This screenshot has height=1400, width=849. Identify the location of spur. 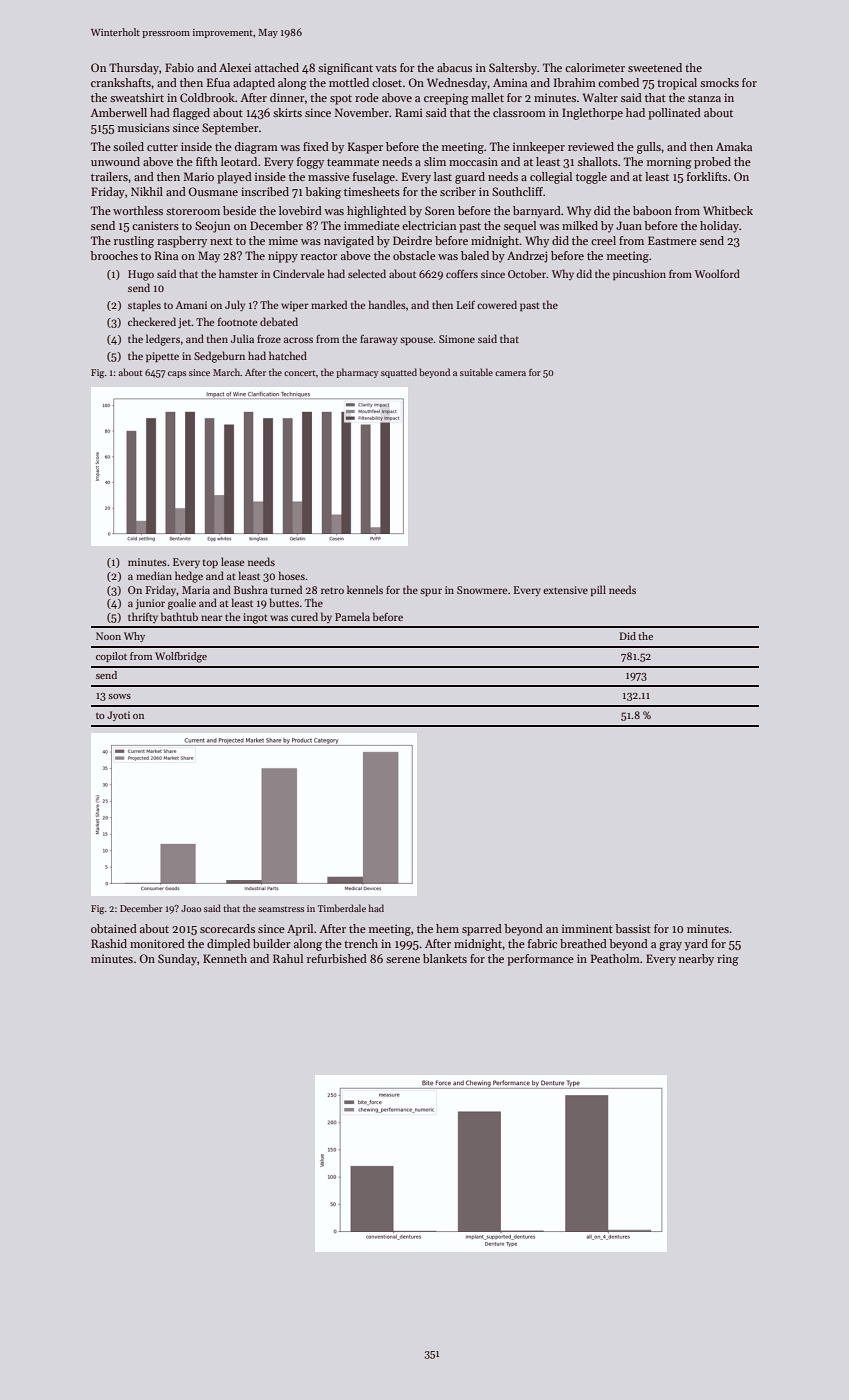
(431, 592).
